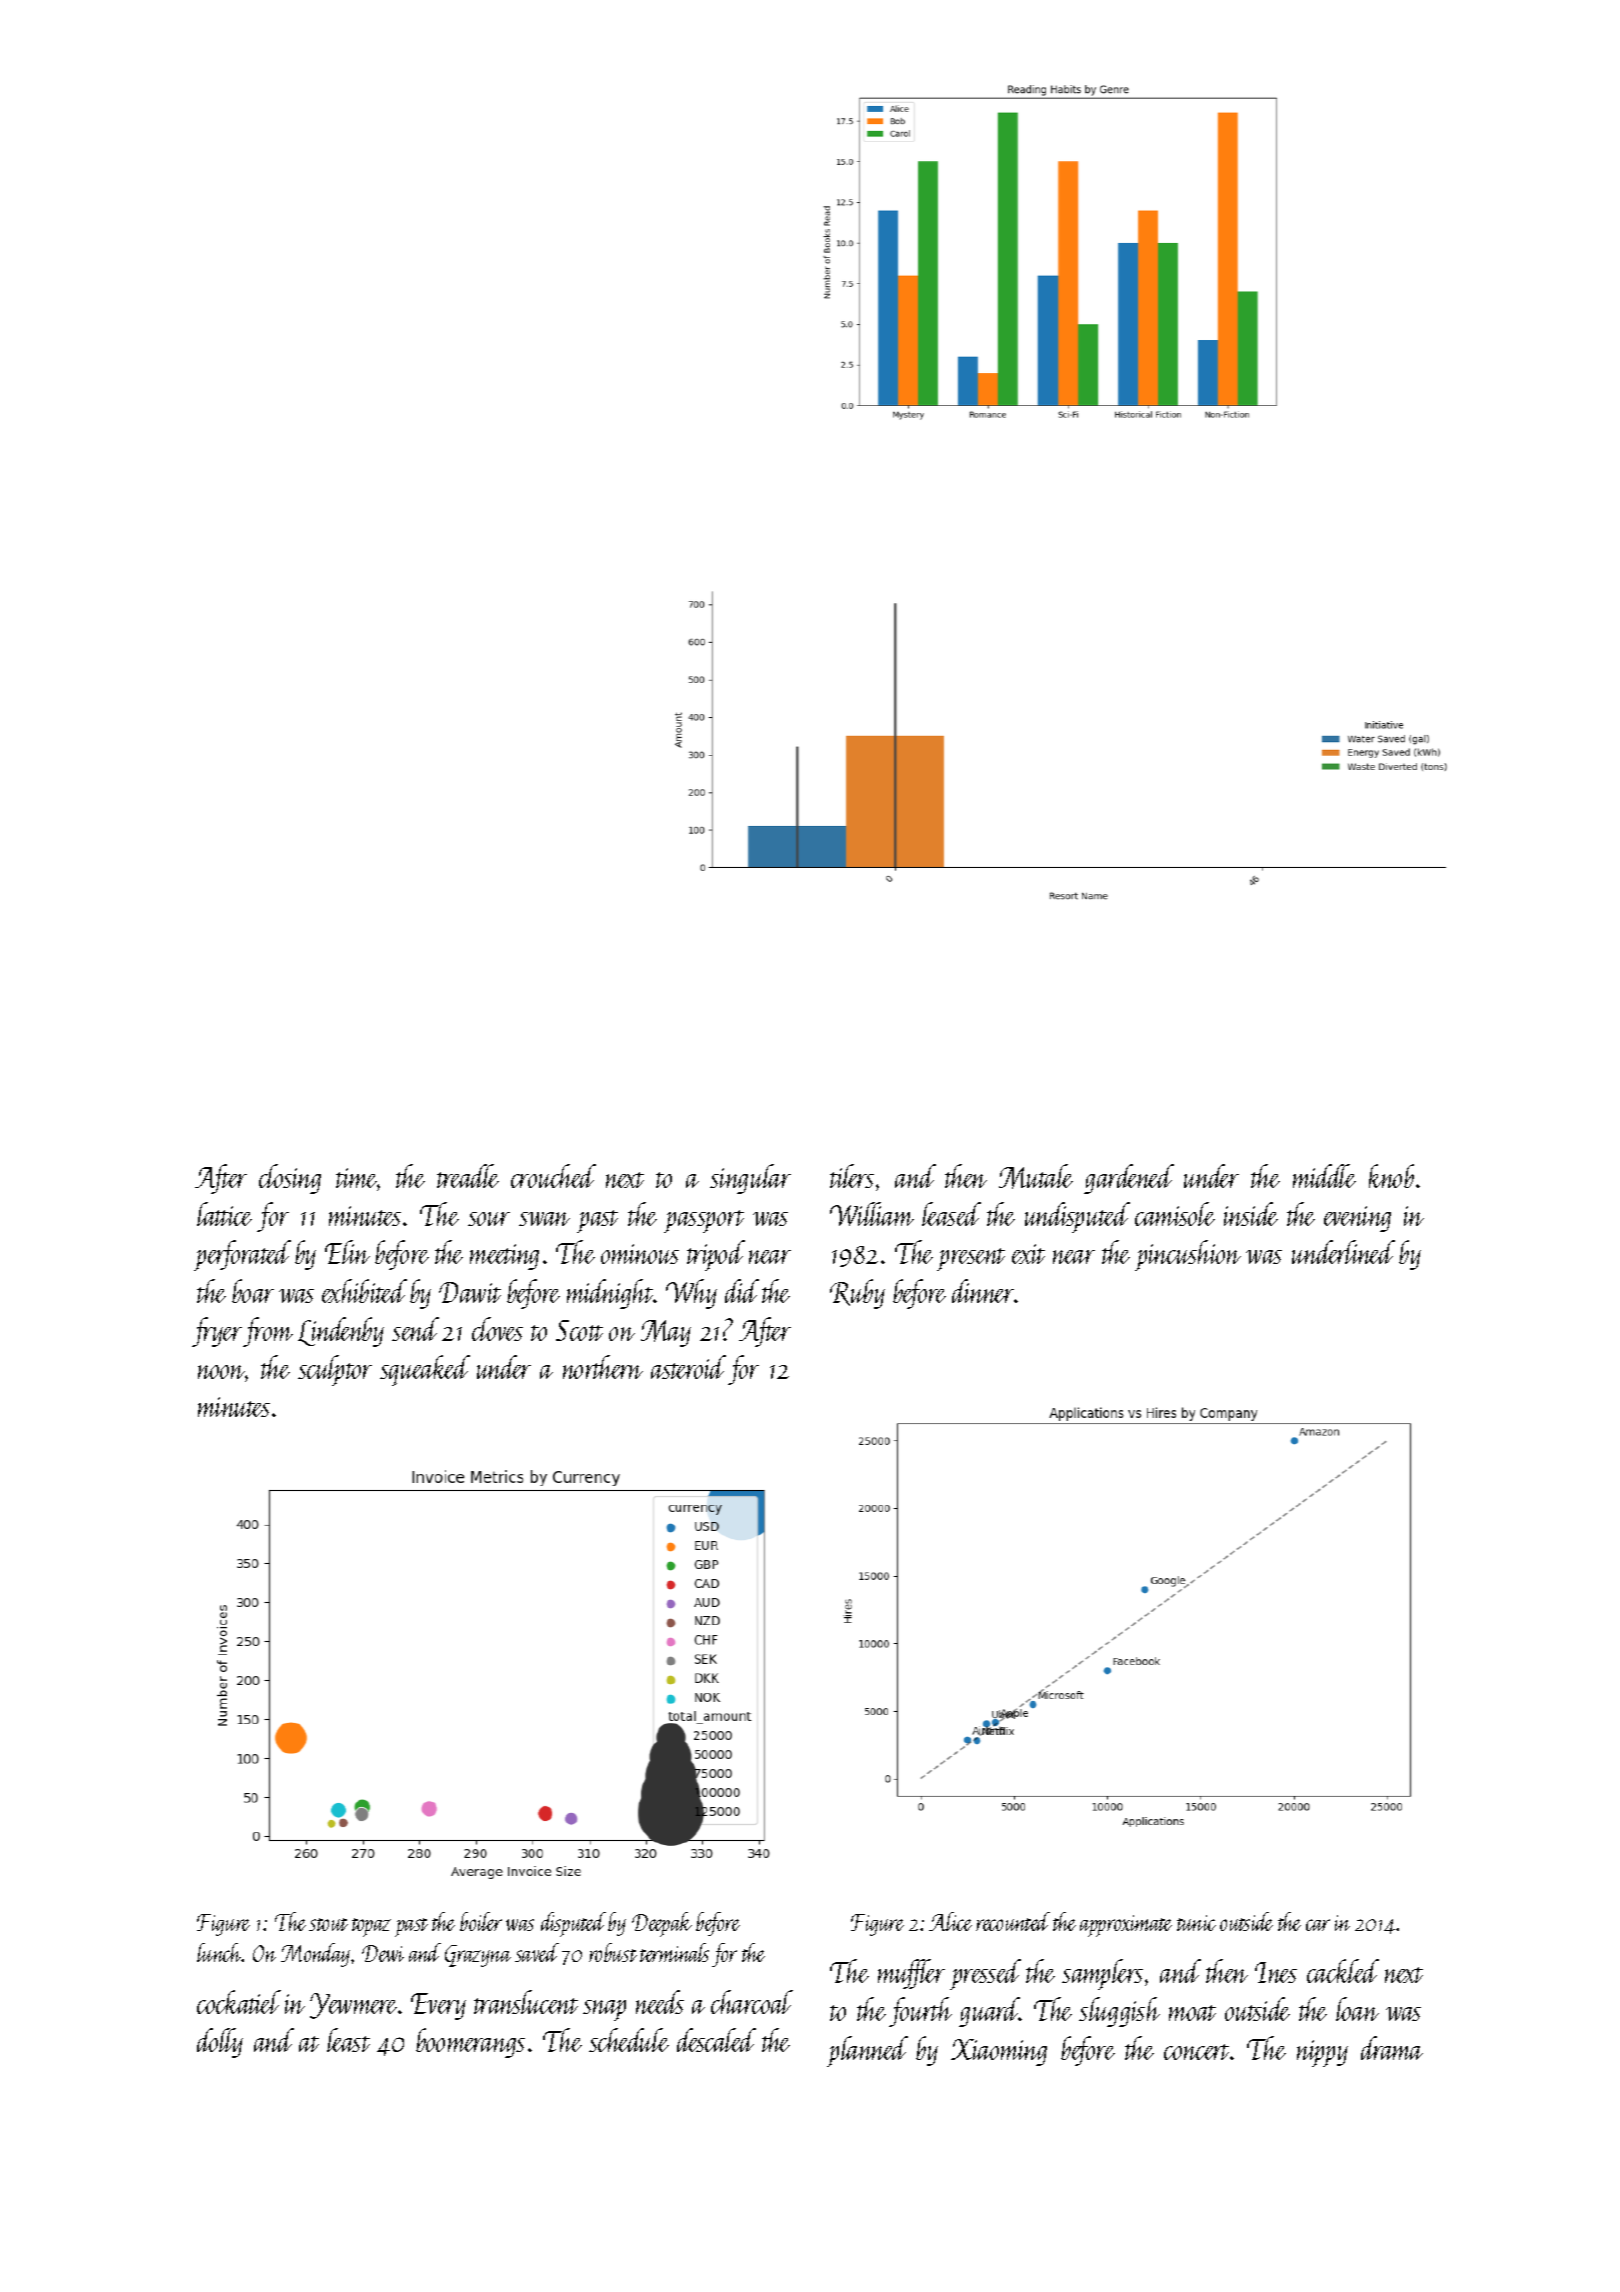 The image size is (1620, 2292). Describe the element at coordinates (425, 1370) in the screenshot. I see `squeaked` at that location.
